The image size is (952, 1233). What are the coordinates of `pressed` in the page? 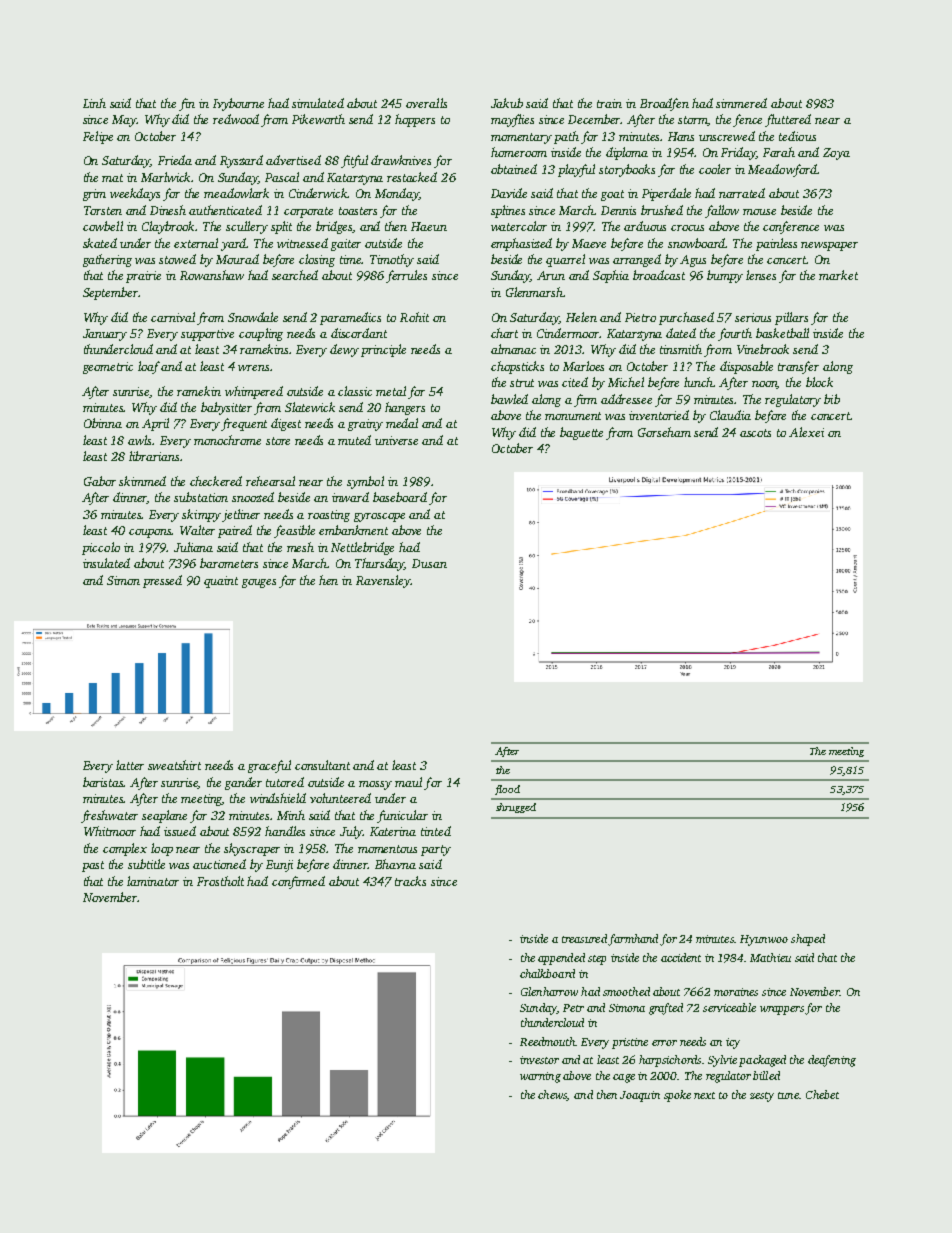 It's located at (162, 581).
